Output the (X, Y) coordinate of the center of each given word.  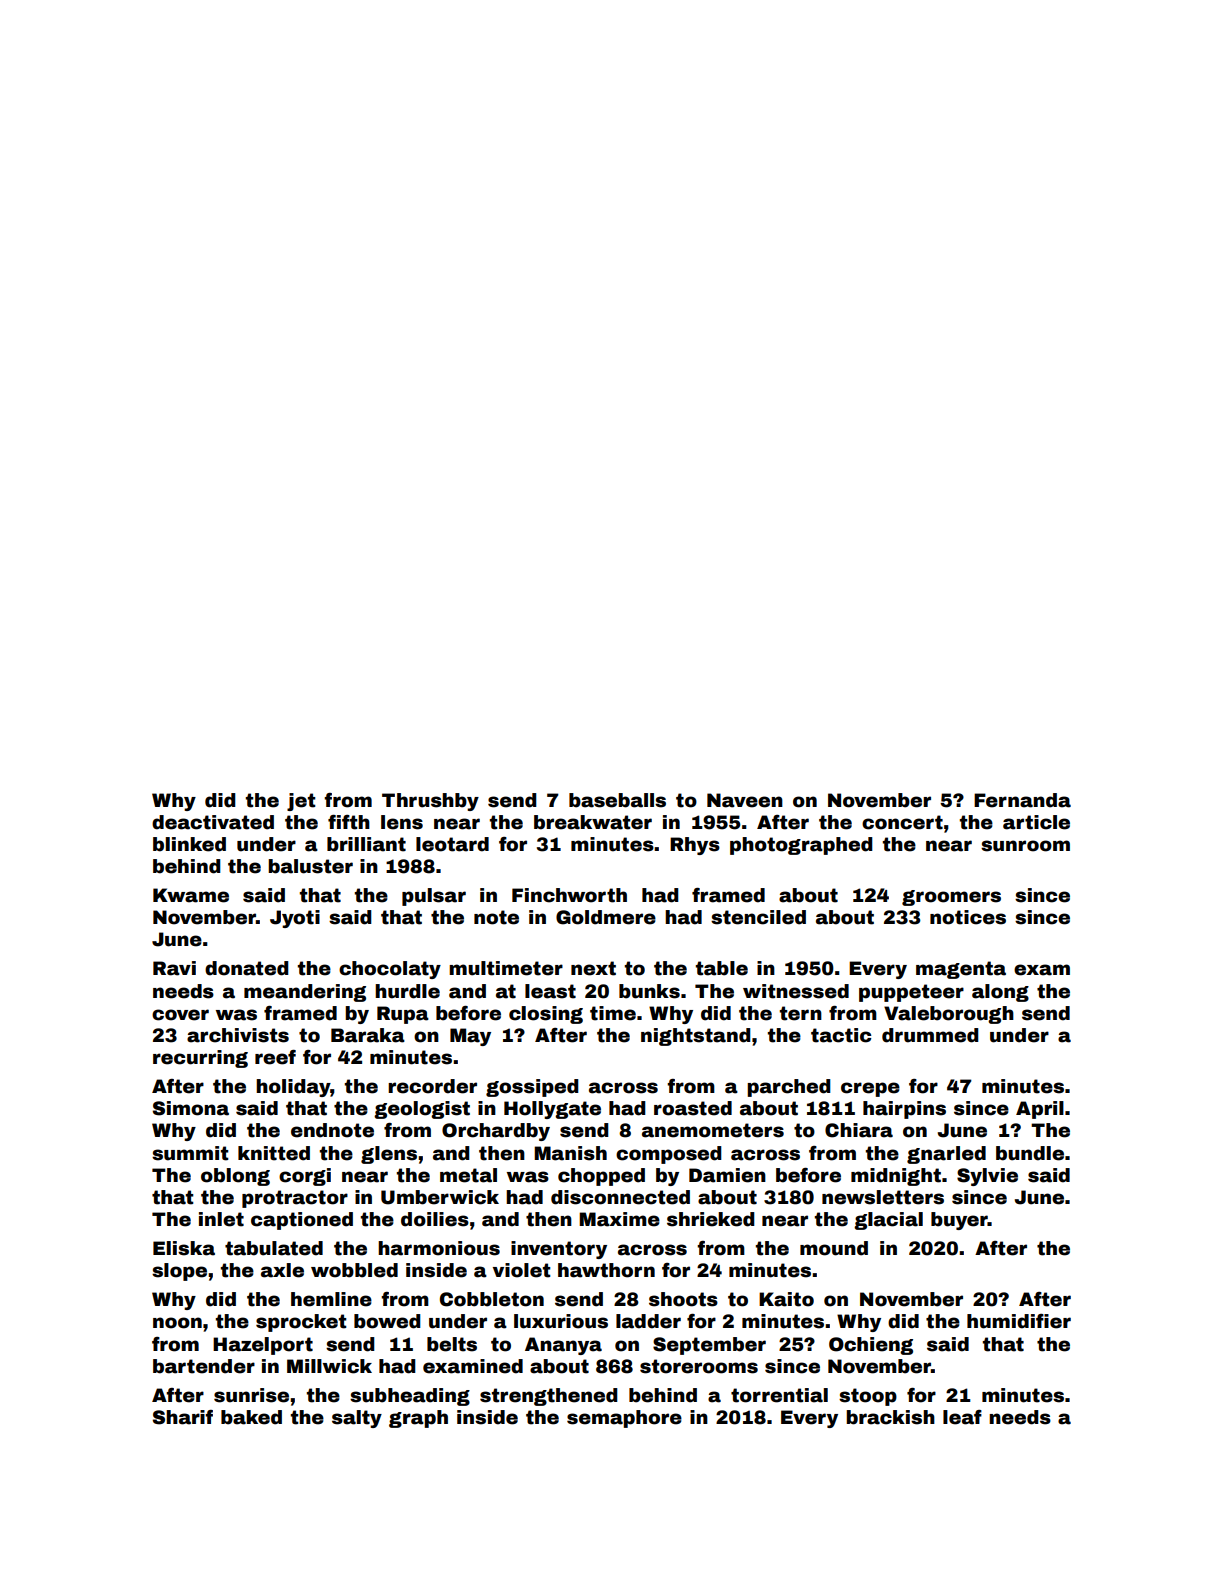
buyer (959, 1221)
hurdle (407, 991)
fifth (349, 822)
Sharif (183, 1417)
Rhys (695, 846)
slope (179, 1272)
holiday (293, 1088)
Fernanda (1022, 800)
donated (247, 968)
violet (522, 1270)
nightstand (696, 1037)
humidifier (1019, 1321)
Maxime (619, 1219)
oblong (235, 1177)
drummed (930, 1035)
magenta (961, 970)
